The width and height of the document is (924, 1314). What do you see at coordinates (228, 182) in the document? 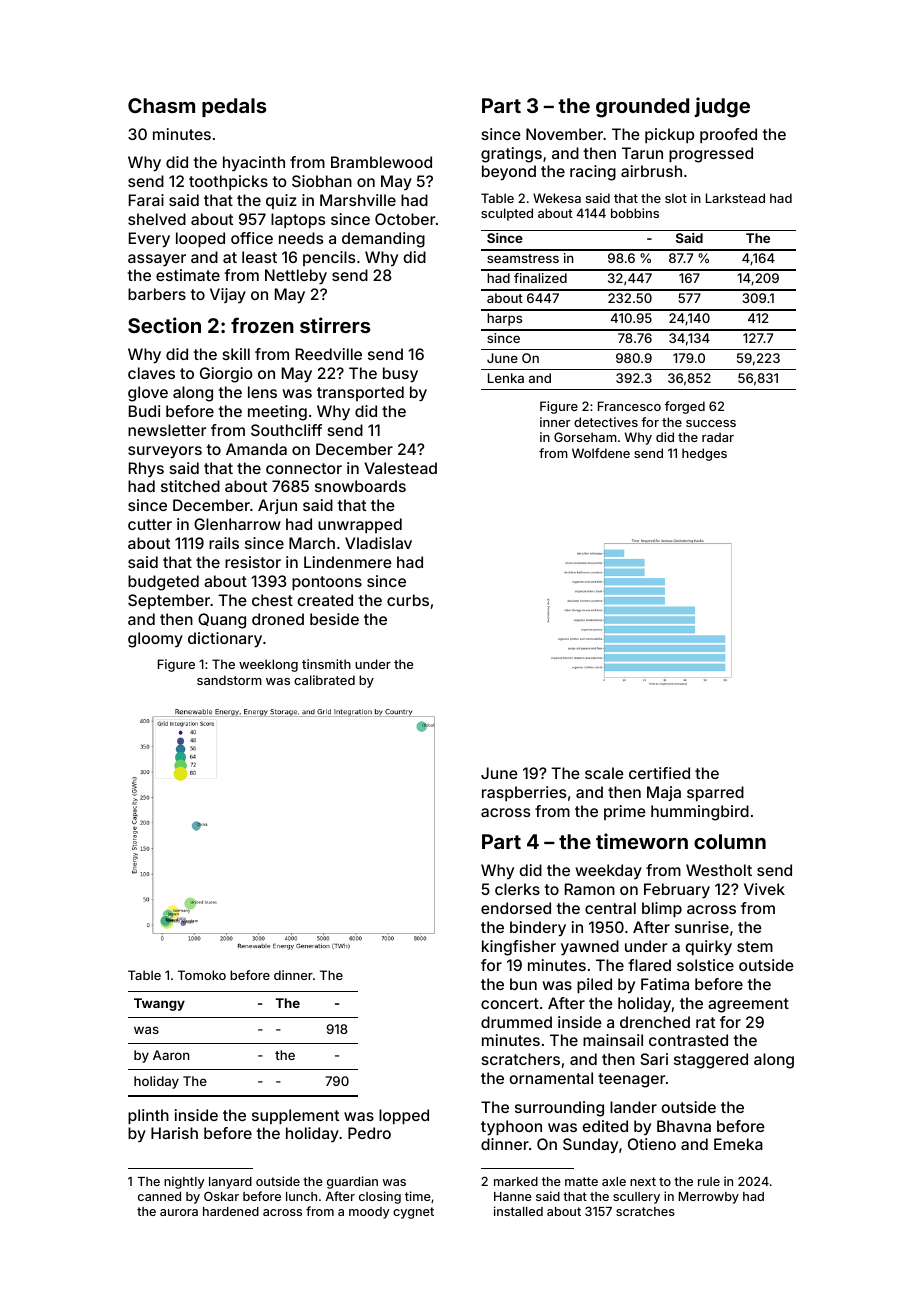
I see `toothpicks` at bounding box center [228, 182].
